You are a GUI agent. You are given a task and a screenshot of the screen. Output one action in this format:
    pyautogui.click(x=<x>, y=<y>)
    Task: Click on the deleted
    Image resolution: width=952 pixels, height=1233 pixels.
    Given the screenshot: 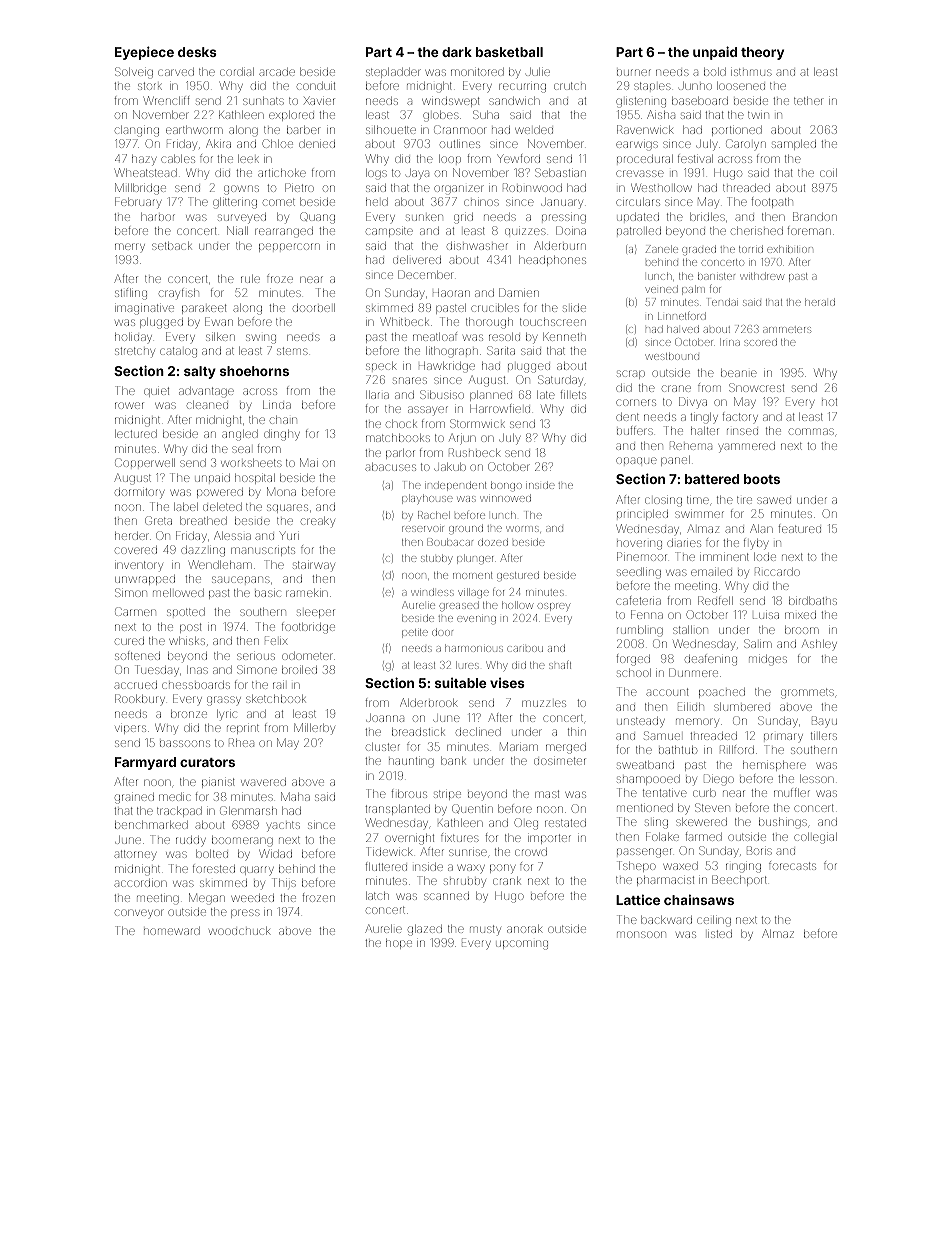 What is the action you would take?
    pyautogui.click(x=222, y=507)
